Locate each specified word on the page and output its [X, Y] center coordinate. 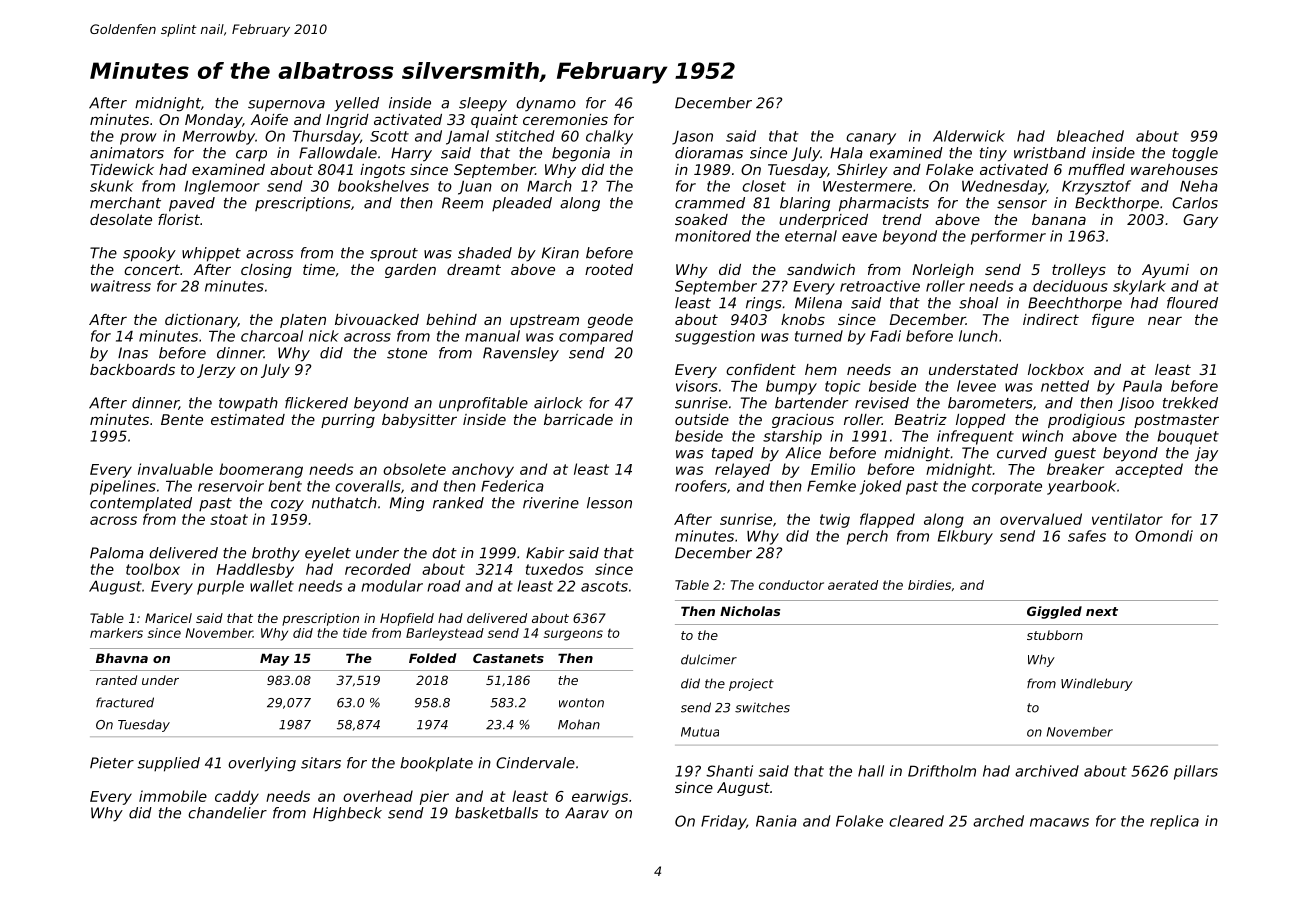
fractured [125, 702]
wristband [1050, 153]
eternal [811, 236]
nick [324, 336]
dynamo [546, 104]
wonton [581, 703]
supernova [286, 106]
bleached [1090, 136]
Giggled [1054, 612]
